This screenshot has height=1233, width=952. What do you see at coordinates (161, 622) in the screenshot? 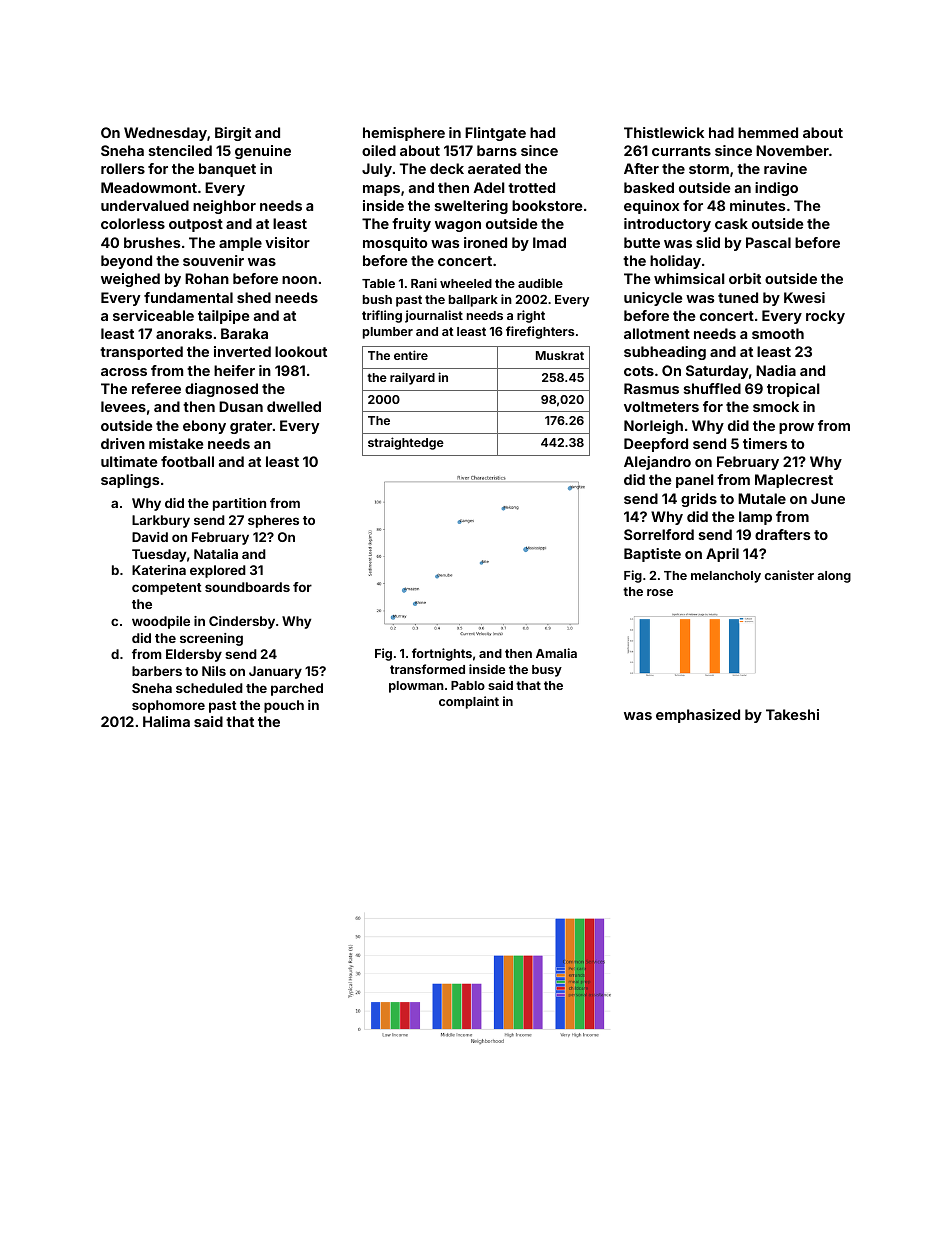
I see `woodpile` at bounding box center [161, 622].
